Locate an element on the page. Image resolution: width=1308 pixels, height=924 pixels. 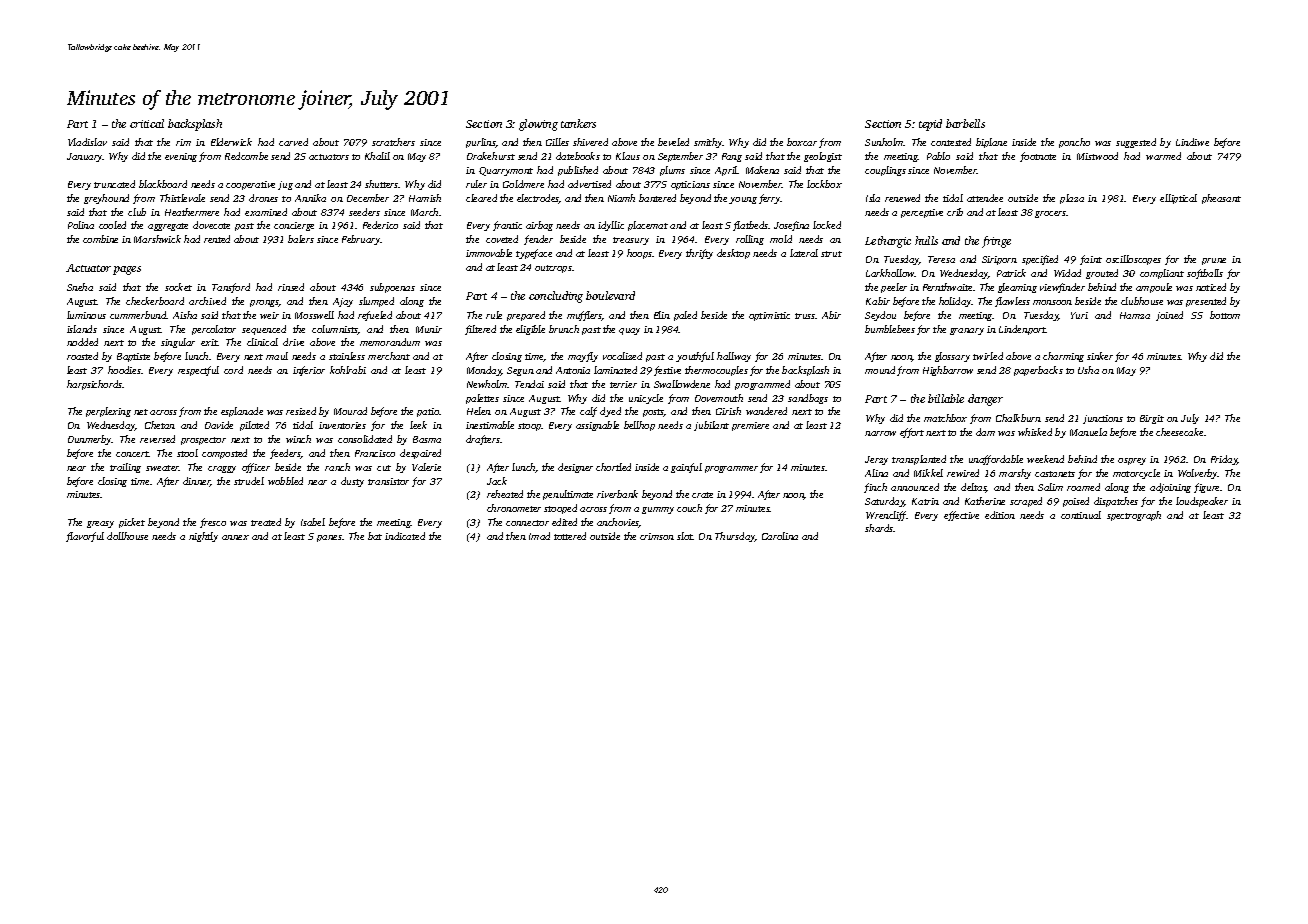
Chalkburn is located at coordinates (1018, 418).
